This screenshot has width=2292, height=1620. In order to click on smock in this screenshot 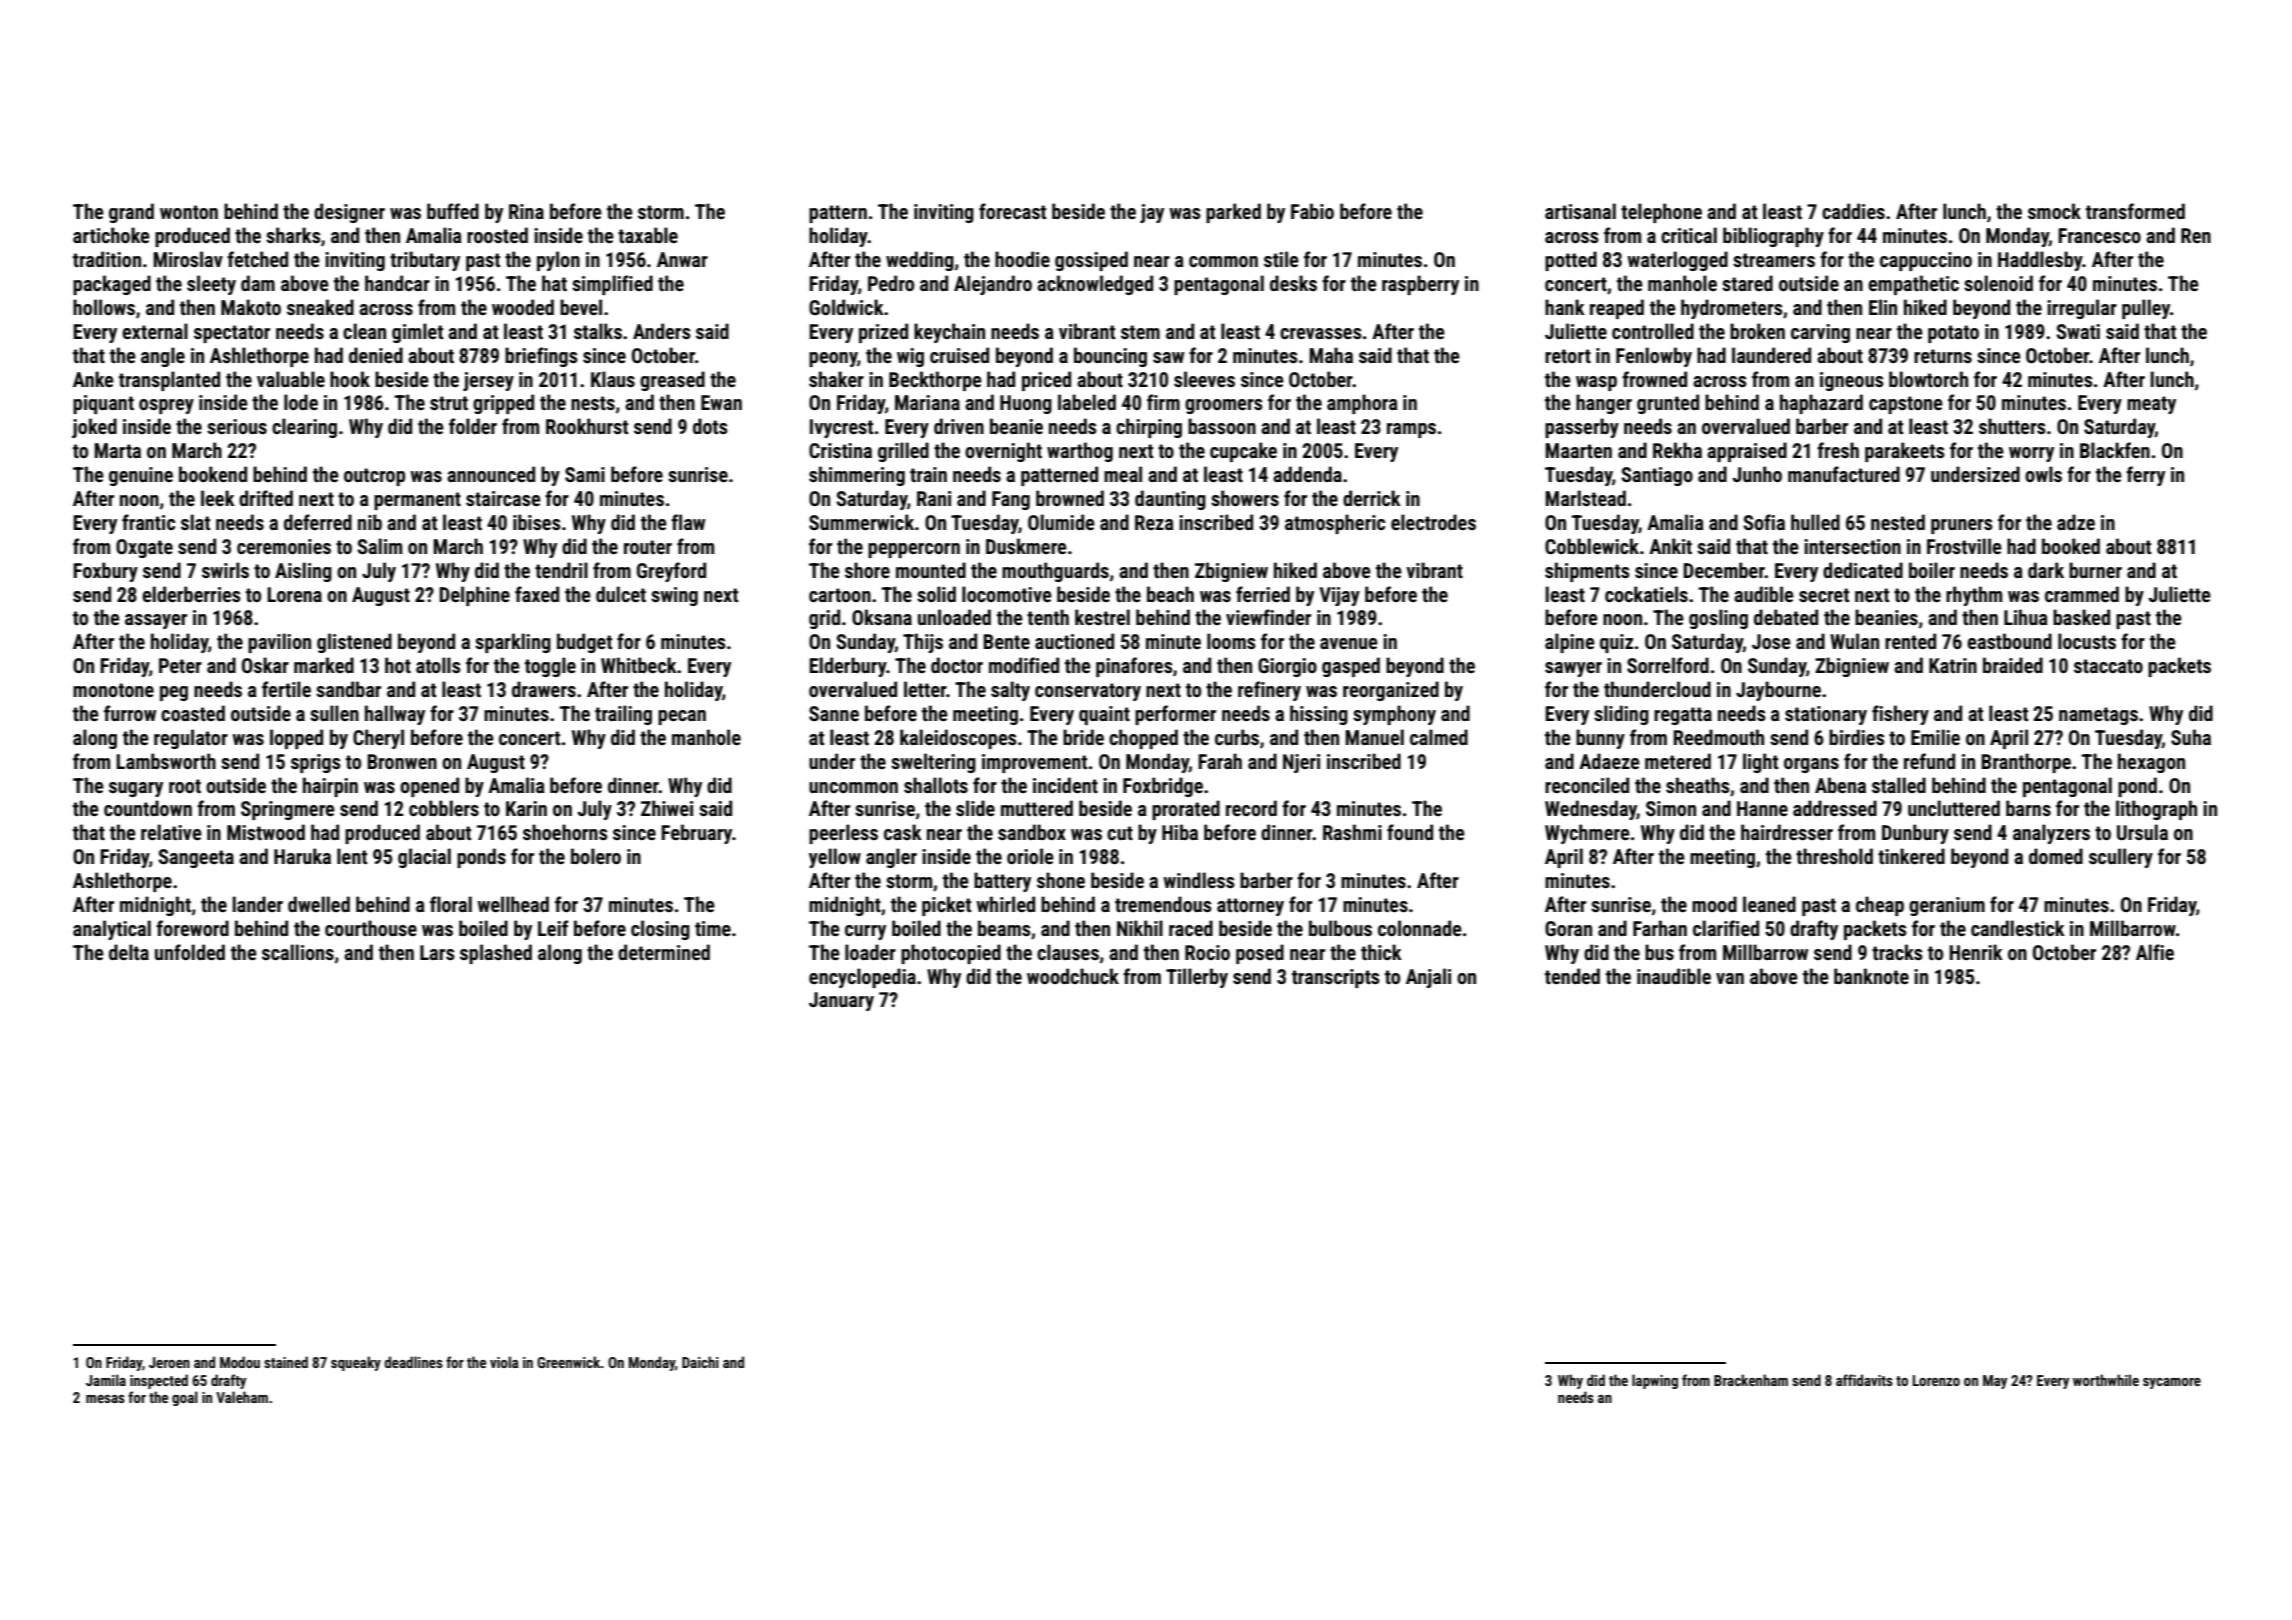, I will do `click(2054, 211)`.
